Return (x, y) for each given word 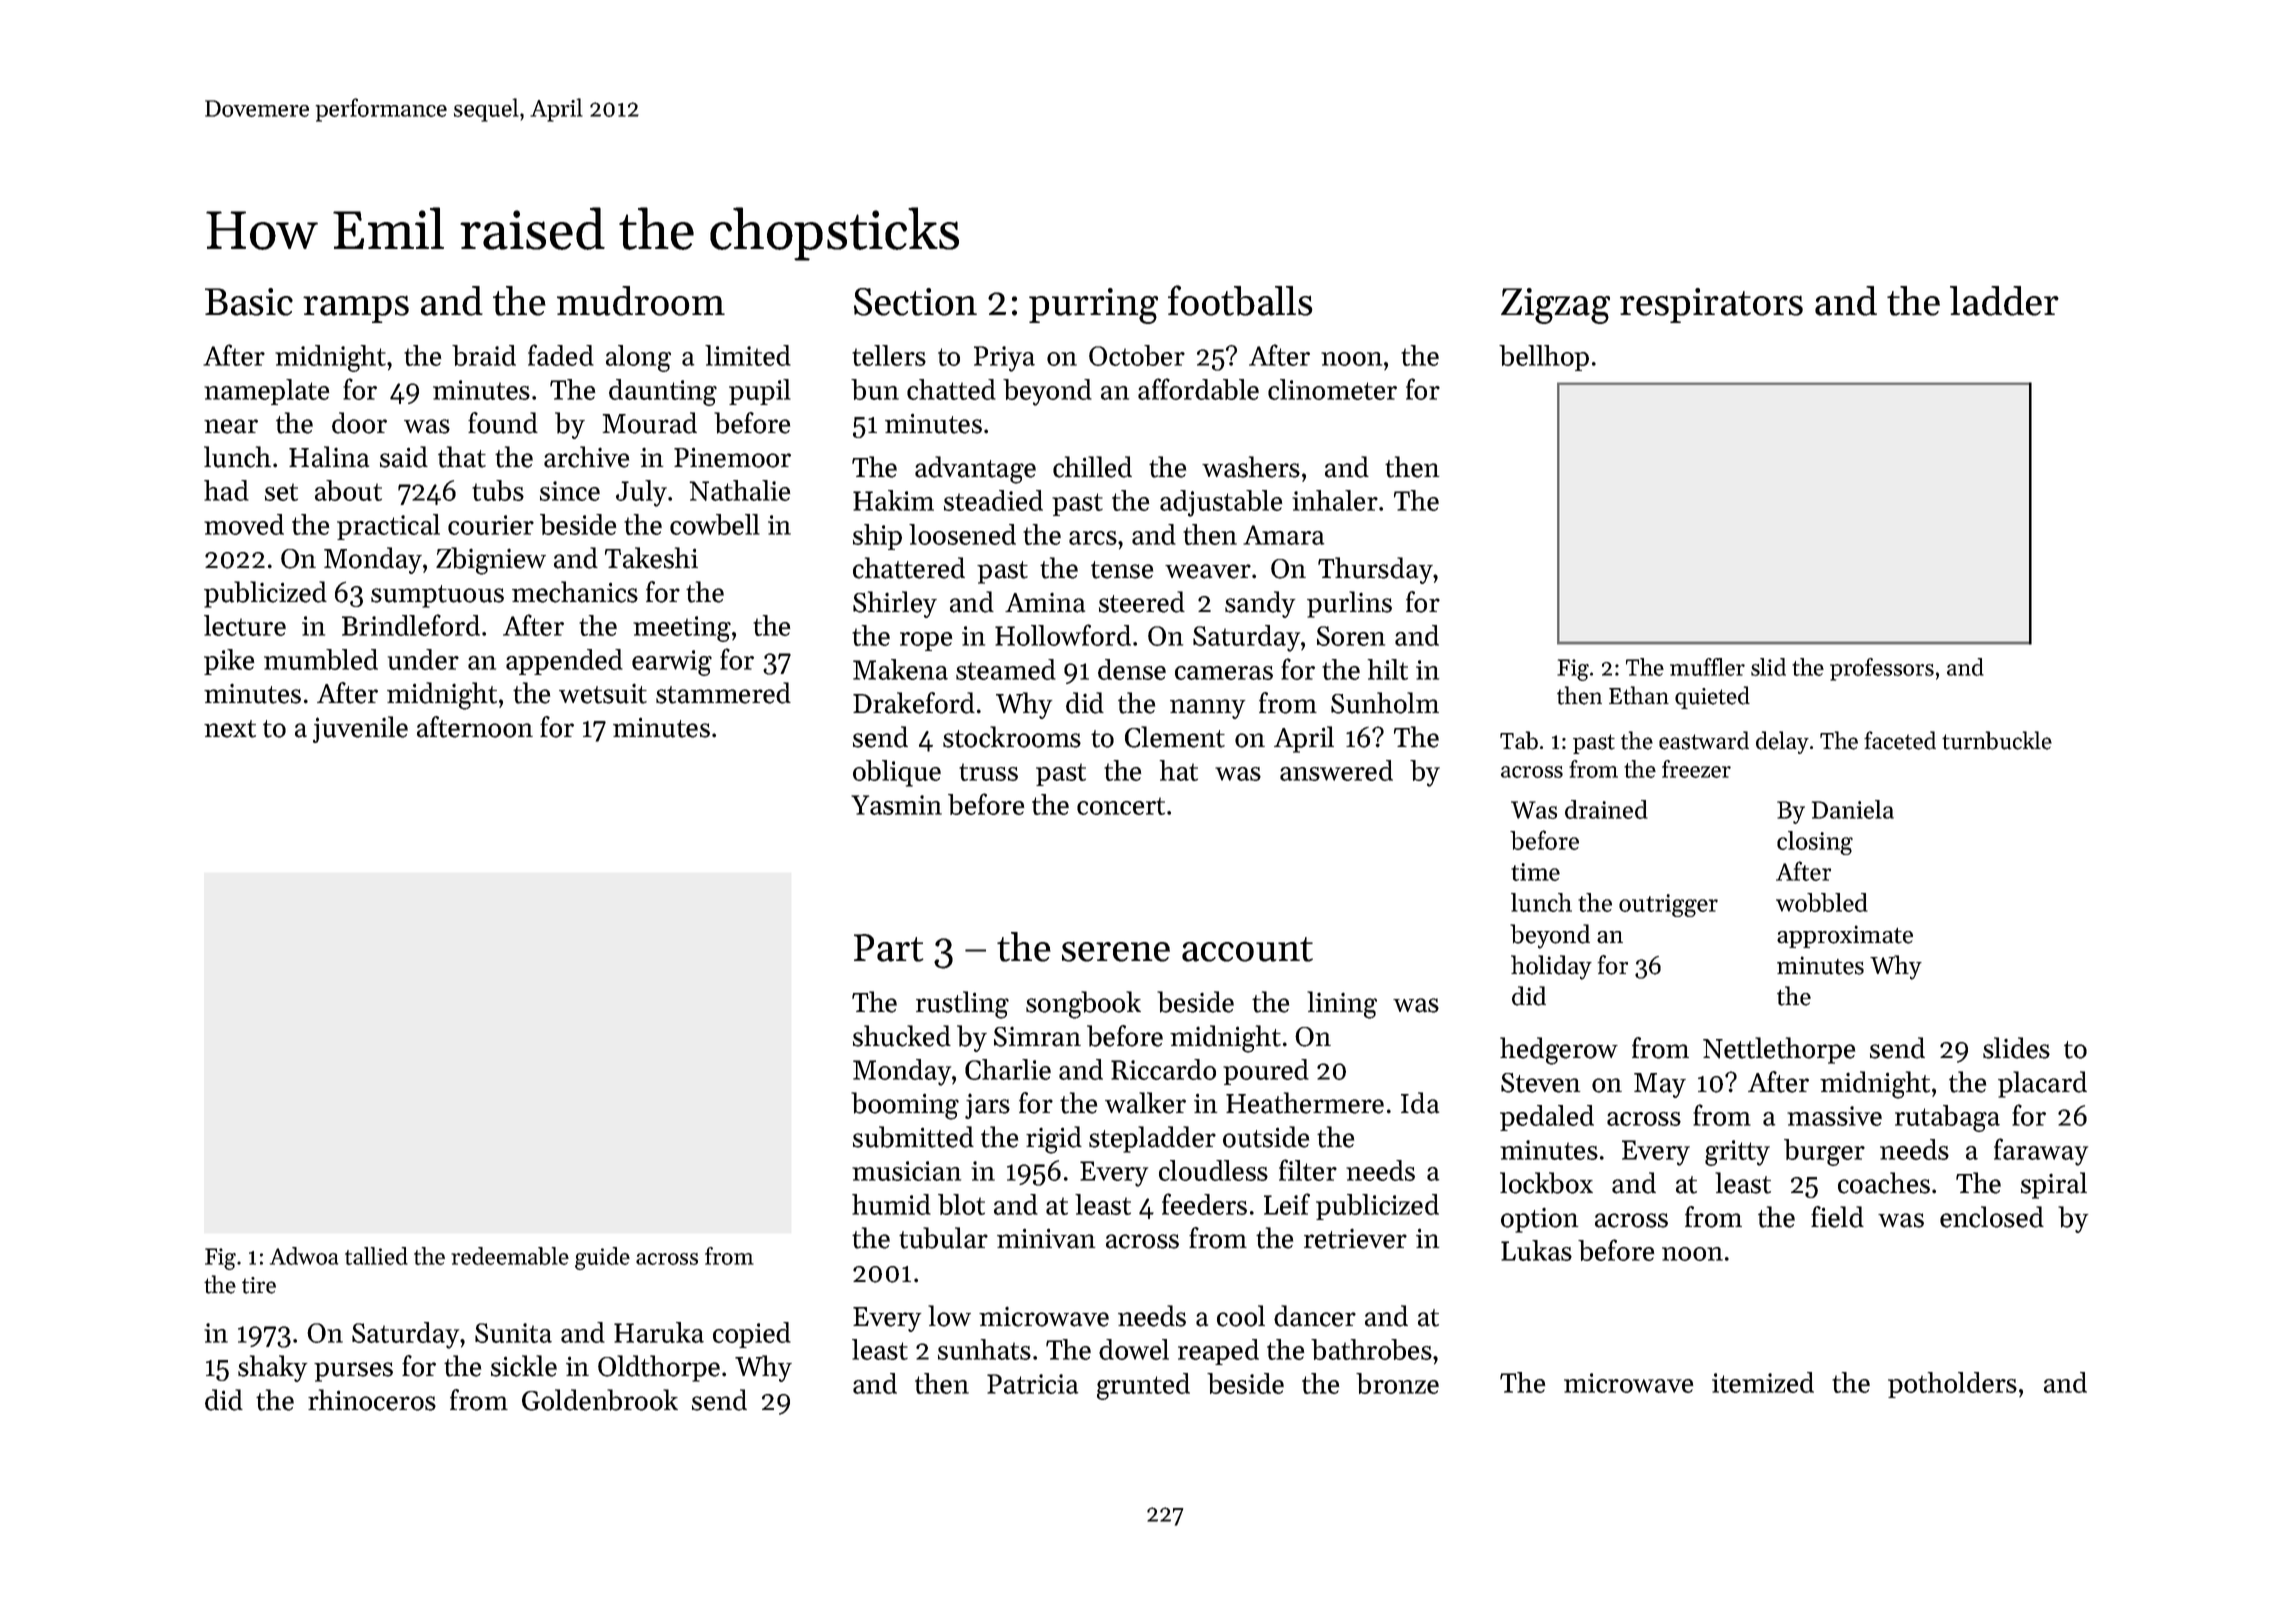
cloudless (1213, 1170)
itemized (1763, 1382)
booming (905, 1106)
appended (564, 662)
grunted (1143, 1386)
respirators (1711, 305)
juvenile (360, 729)
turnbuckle (1997, 740)
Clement (1175, 737)
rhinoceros (372, 1400)
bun (875, 389)
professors (1882, 669)
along (638, 358)
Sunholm (1385, 703)
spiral (2054, 1185)
